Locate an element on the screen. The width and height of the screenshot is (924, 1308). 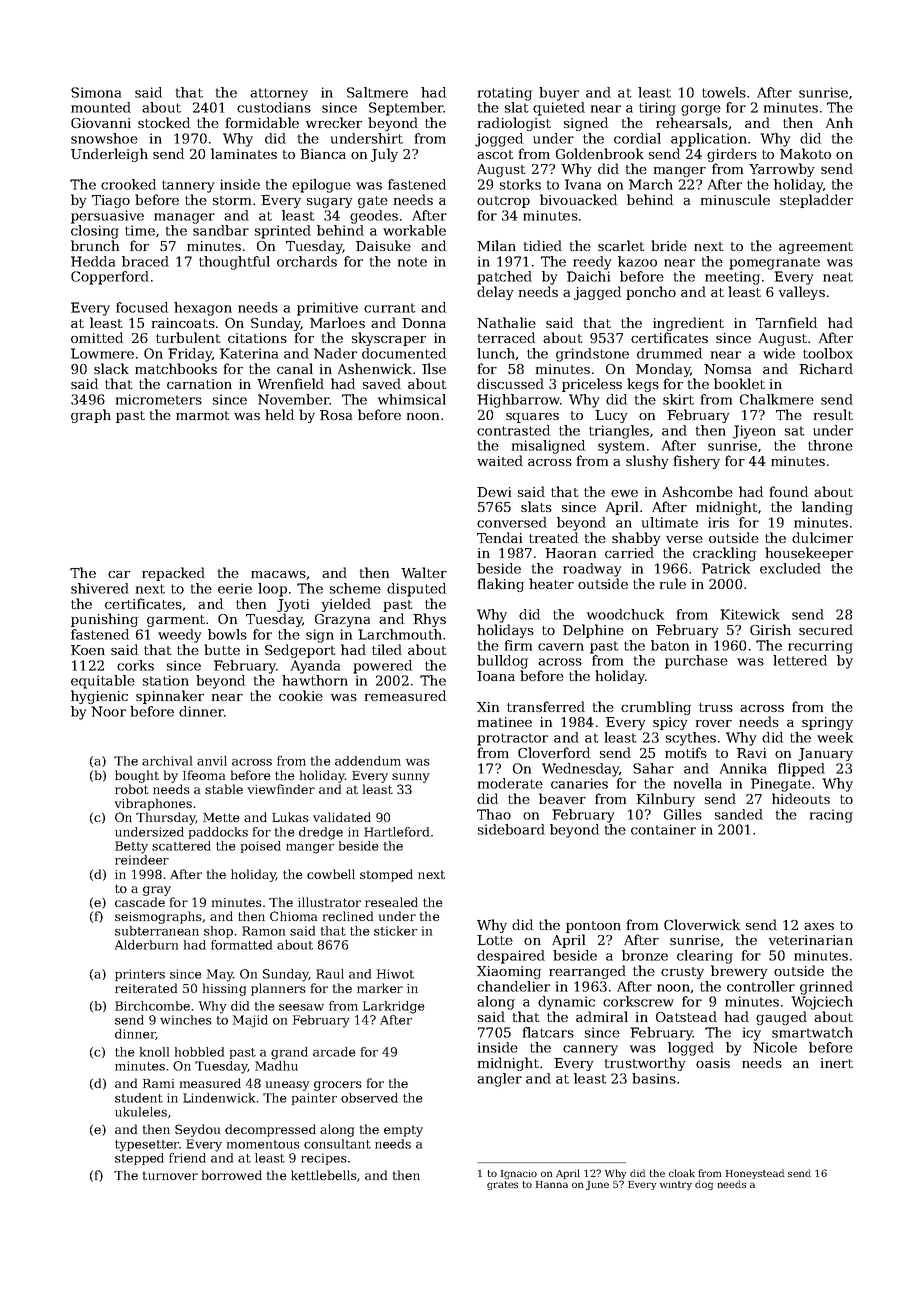
marmot is located at coordinates (203, 415).
